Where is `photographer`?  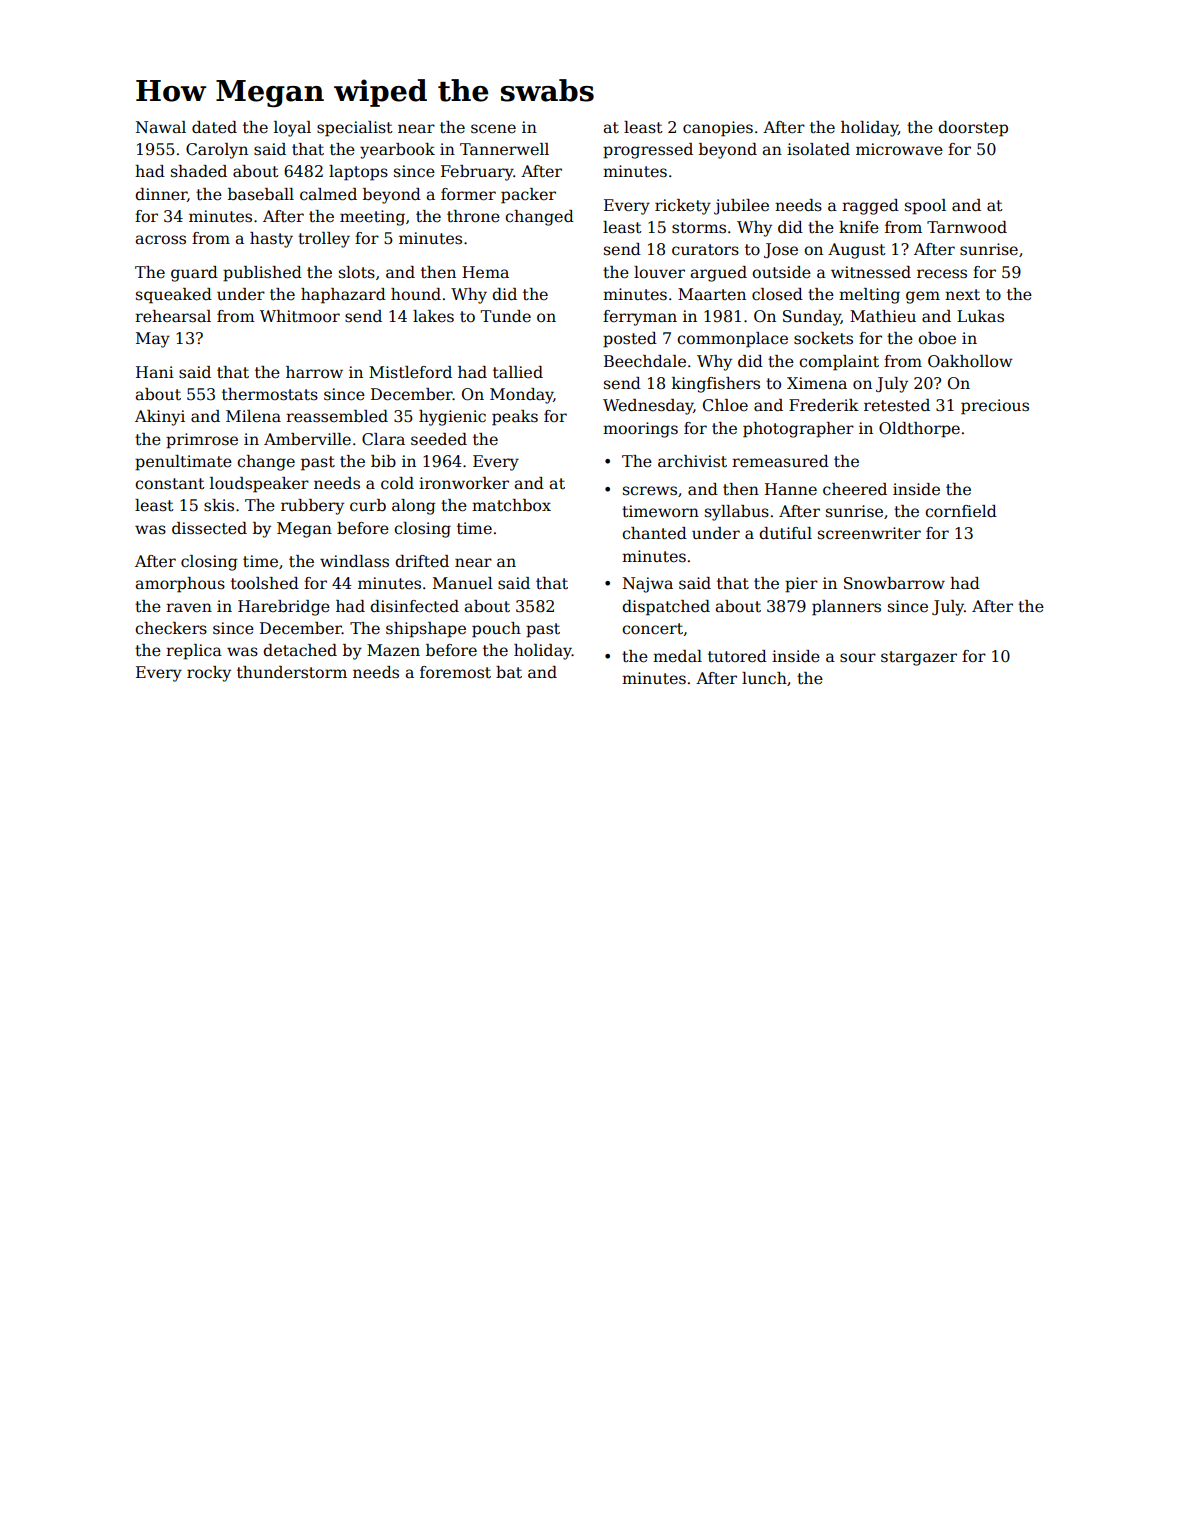
photographer is located at coordinates (798, 430).
